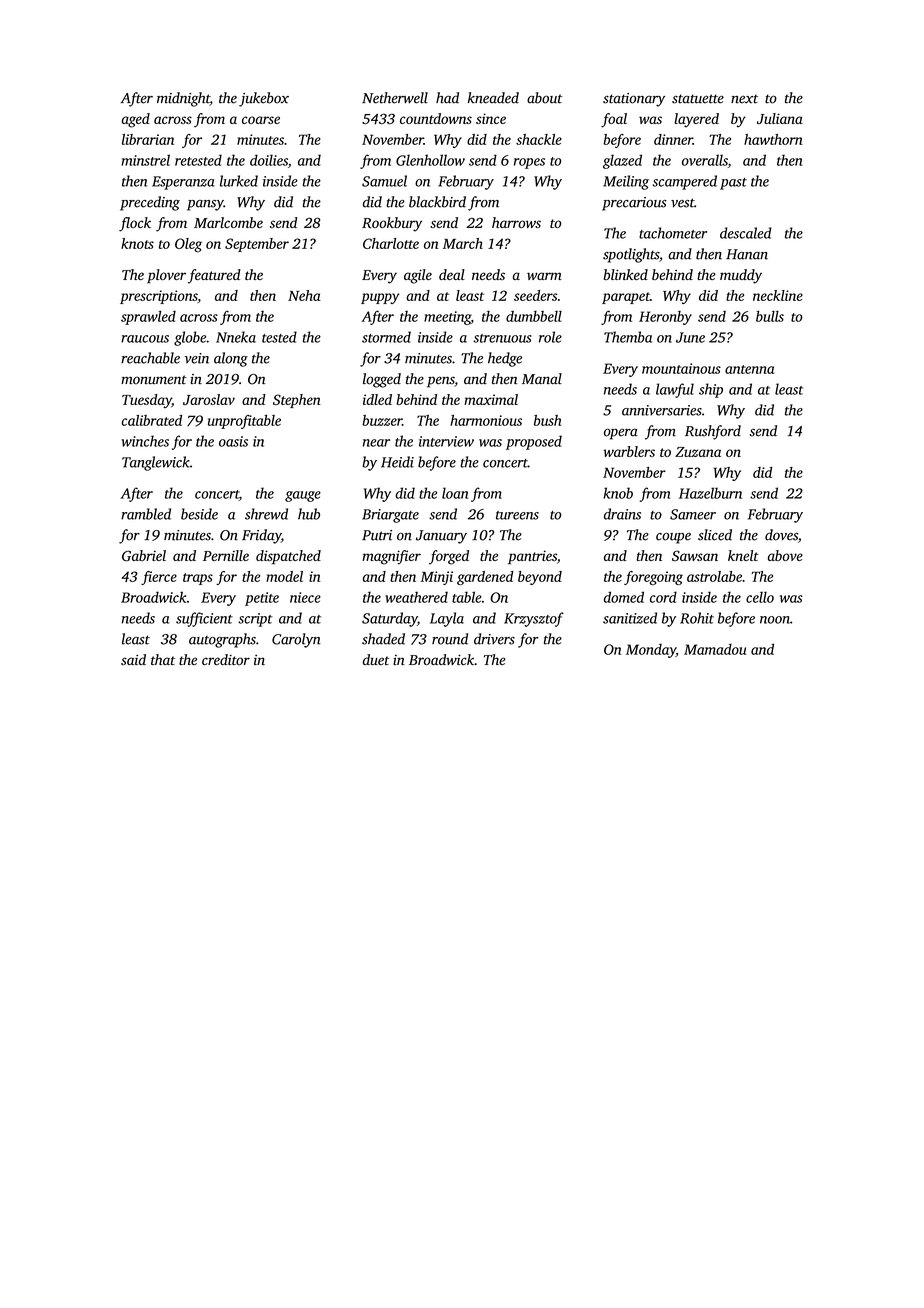  Describe the element at coordinates (440, 382) in the document. I see `pens` at that location.
